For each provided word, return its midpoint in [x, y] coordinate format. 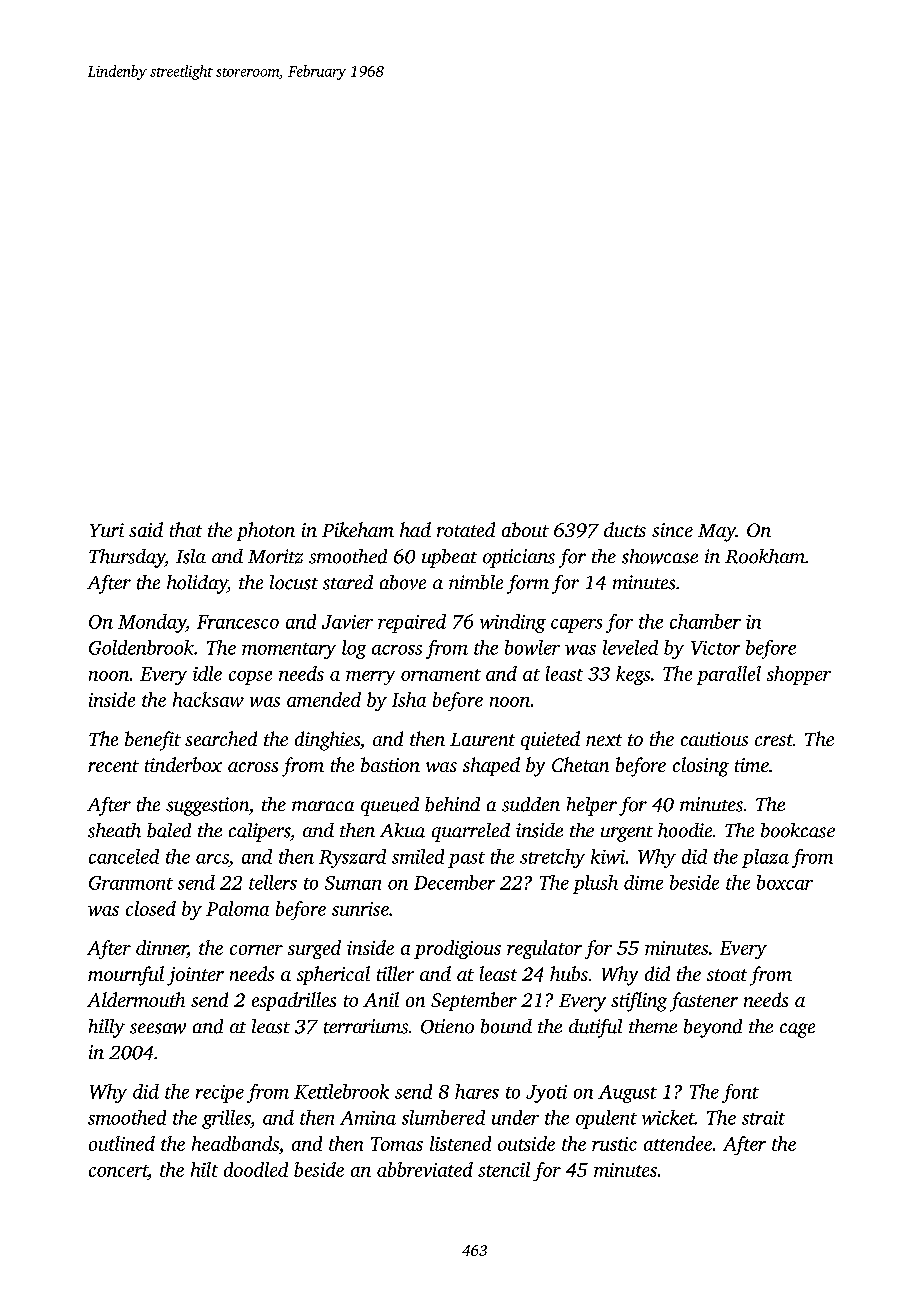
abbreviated [425, 1169]
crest [774, 740]
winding [513, 623]
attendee [678, 1143]
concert [118, 1172]
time [752, 765]
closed [151, 908]
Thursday [127, 558]
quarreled [471, 832]
